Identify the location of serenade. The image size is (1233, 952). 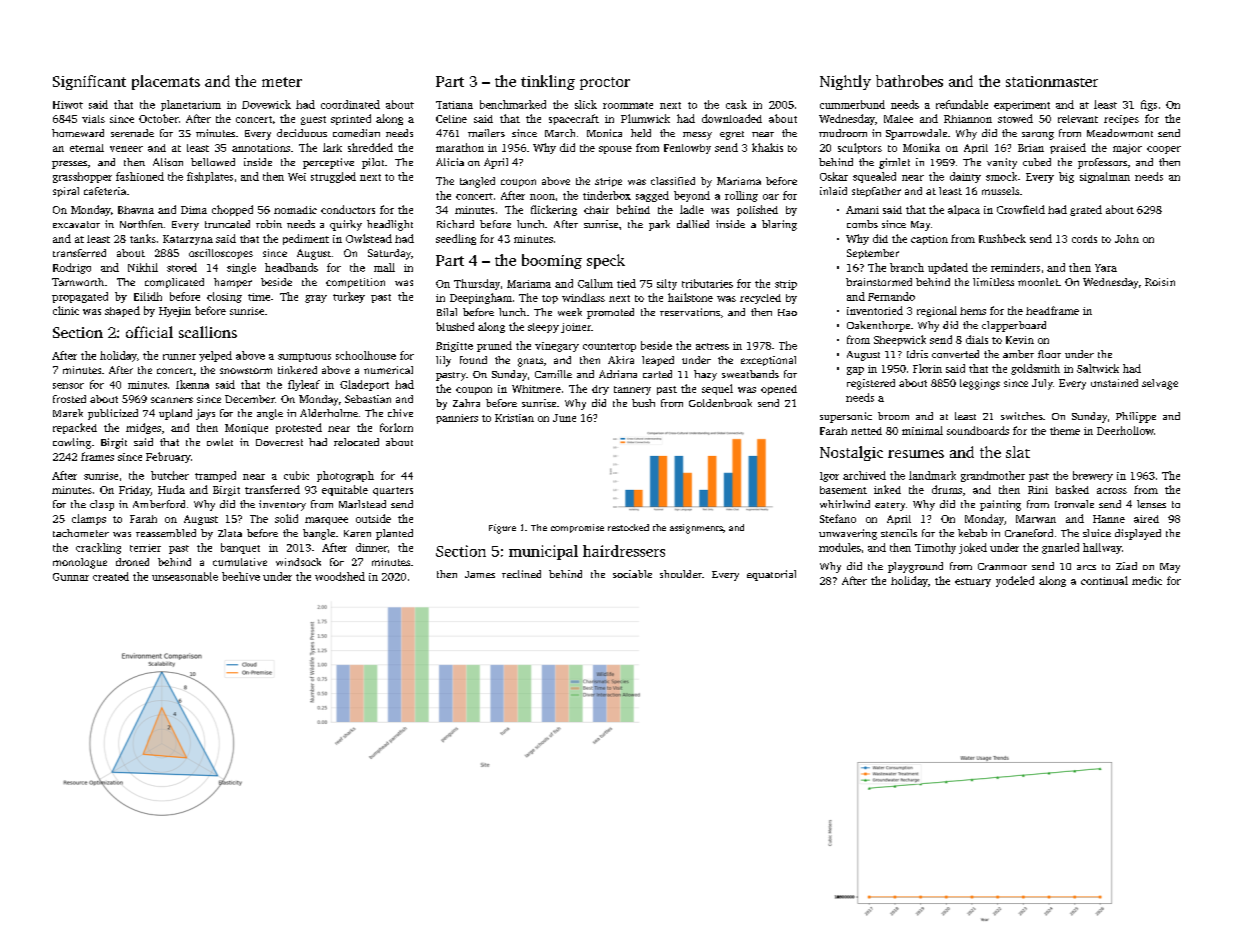
(132, 133).
